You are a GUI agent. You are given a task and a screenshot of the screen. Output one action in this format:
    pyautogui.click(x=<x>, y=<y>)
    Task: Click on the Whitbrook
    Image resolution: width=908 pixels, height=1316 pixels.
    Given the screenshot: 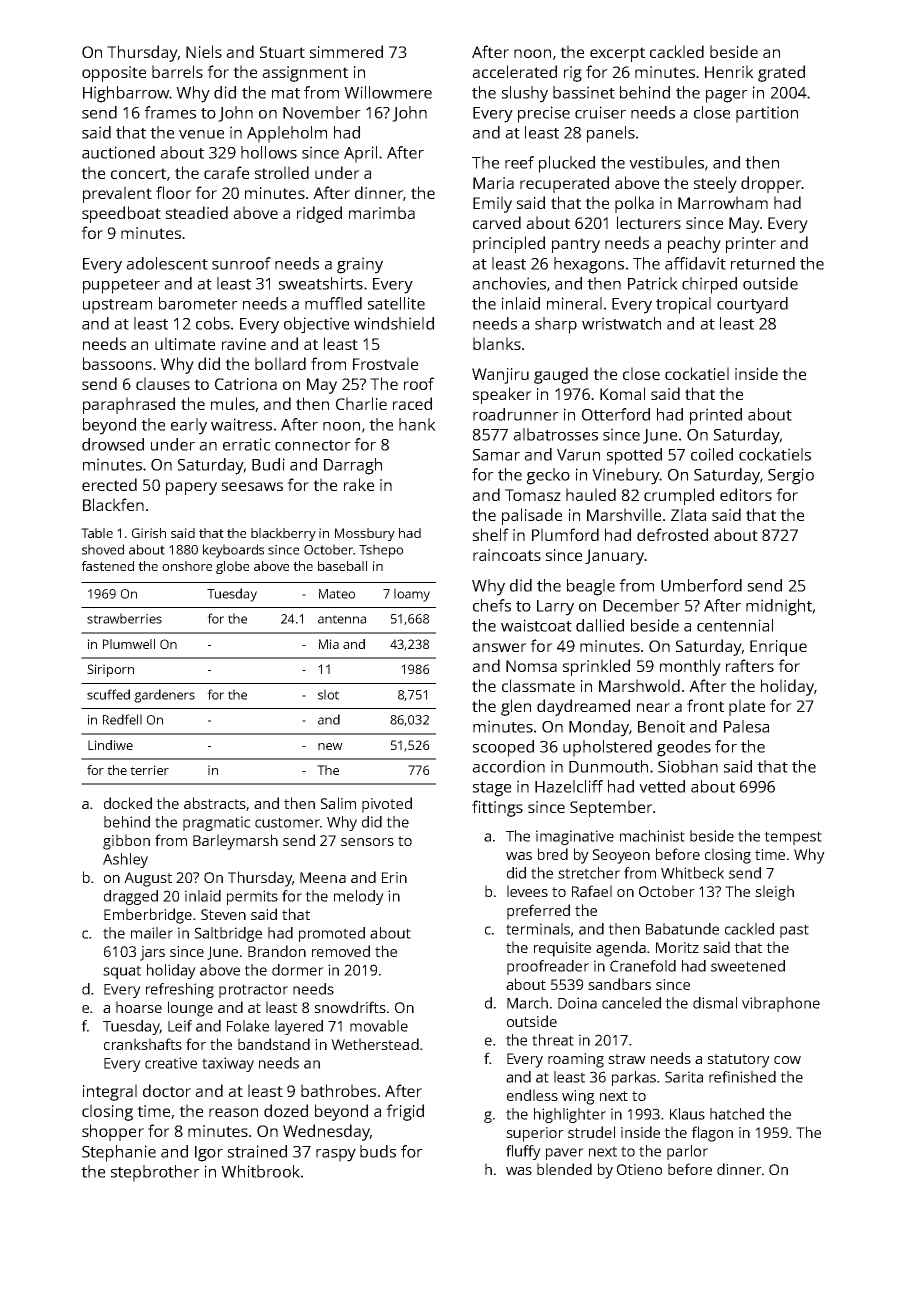 What is the action you would take?
    pyautogui.click(x=260, y=1171)
